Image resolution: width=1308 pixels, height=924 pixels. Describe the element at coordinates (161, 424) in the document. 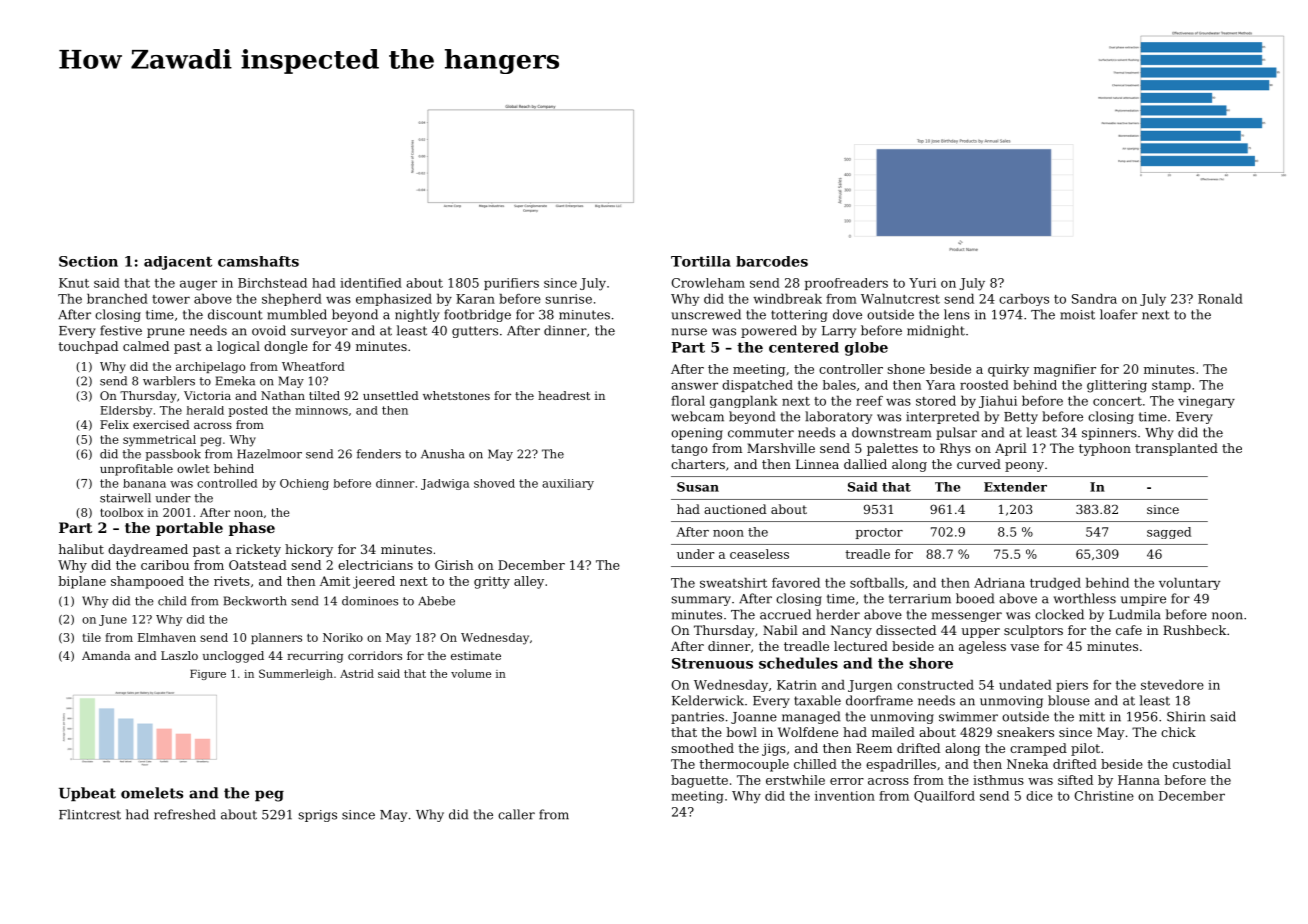

I see `exercised` at that location.
